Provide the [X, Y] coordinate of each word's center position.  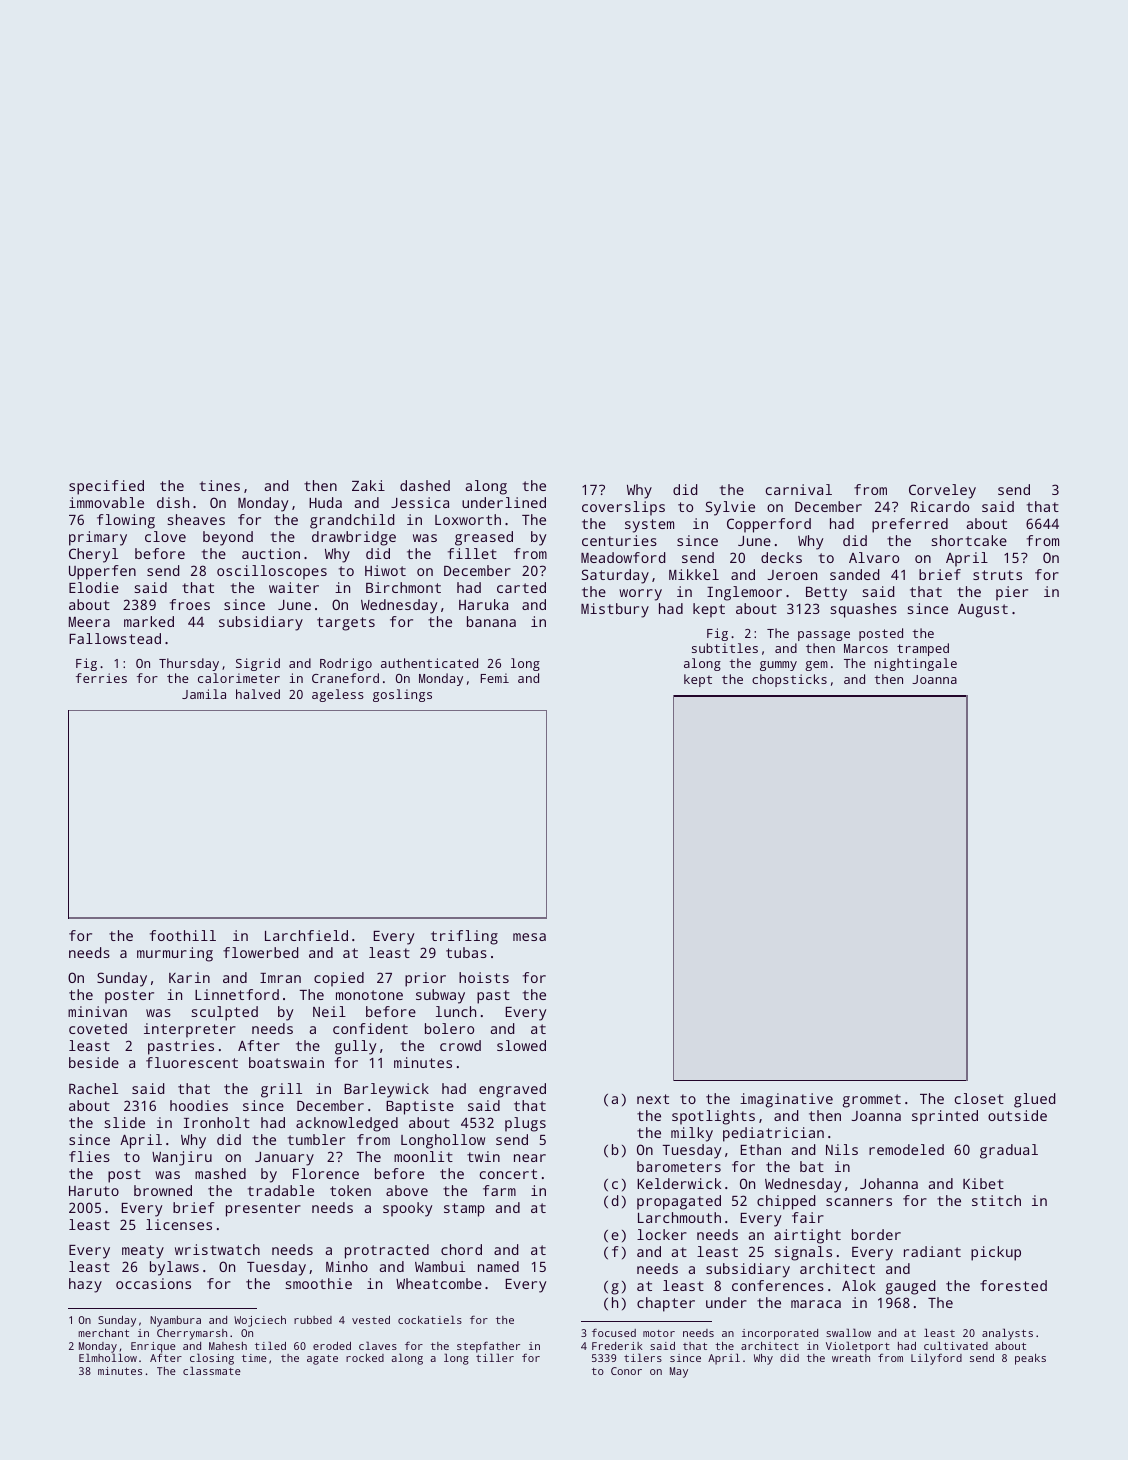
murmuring [175, 954]
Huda [325, 502]
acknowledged [347, 1124]
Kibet [983, 1183]
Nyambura [175, 1321]
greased [484, 538]
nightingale [915, 664]
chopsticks [789, 680]
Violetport [858, 1347]
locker [662, 1234]
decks [781, 557]
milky [692, 1134]
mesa [529, 937]
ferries [101, 678]
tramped [923, 649]
